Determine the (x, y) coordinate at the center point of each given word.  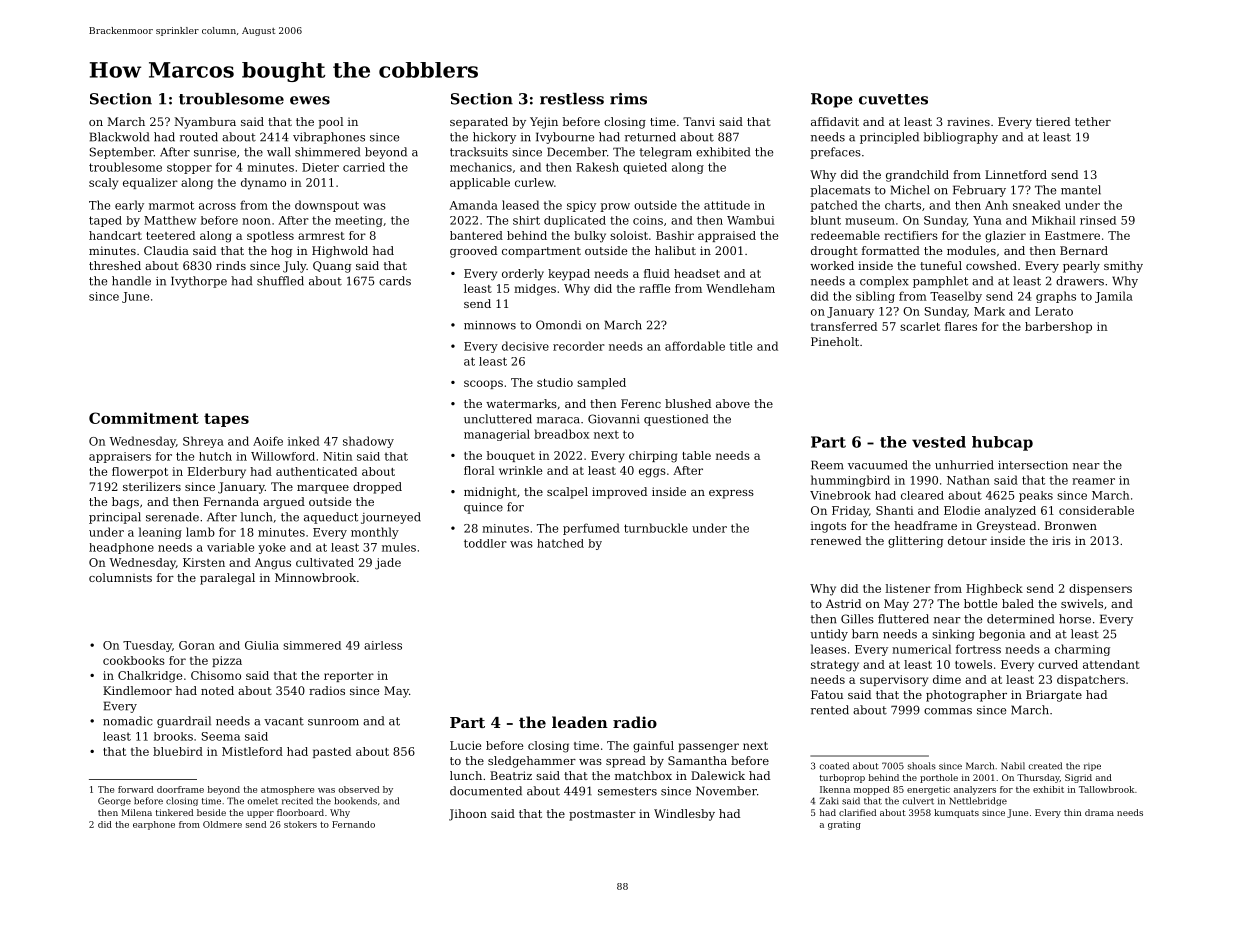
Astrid (843, 603)
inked (304, 441)
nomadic (128, 721)
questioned (676, 420)
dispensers (1100, 589)
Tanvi (699, 121)
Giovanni (614, 419)
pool (331, 123)
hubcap (1002, 443)
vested (939, 442)
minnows (490, 325)
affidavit (835, 121)
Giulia (262, 645)
